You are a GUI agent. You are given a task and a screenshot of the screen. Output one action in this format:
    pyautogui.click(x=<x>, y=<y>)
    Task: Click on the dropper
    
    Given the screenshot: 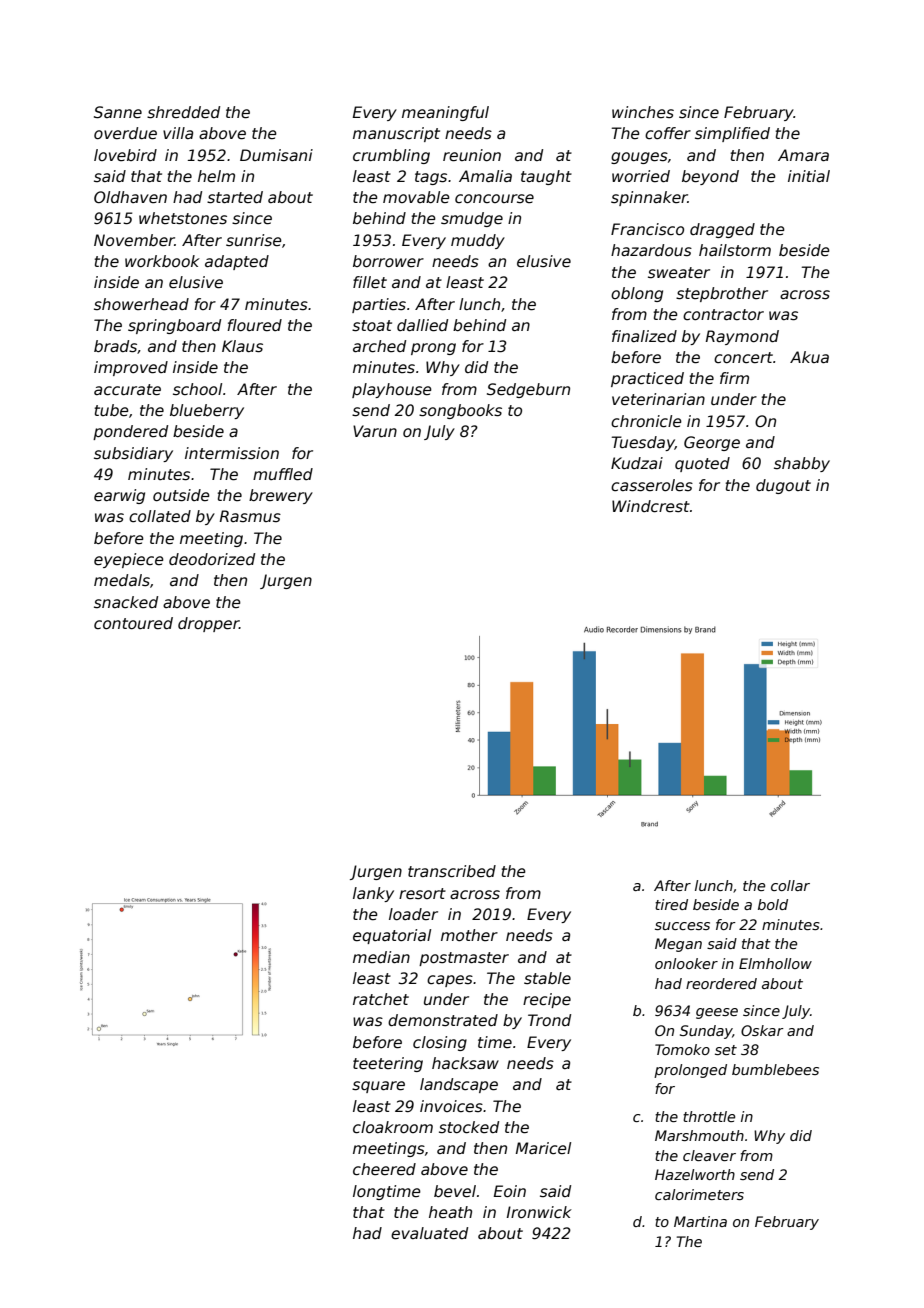 What is the action you would take?
    pyautogui.click(x=208, y=624)
